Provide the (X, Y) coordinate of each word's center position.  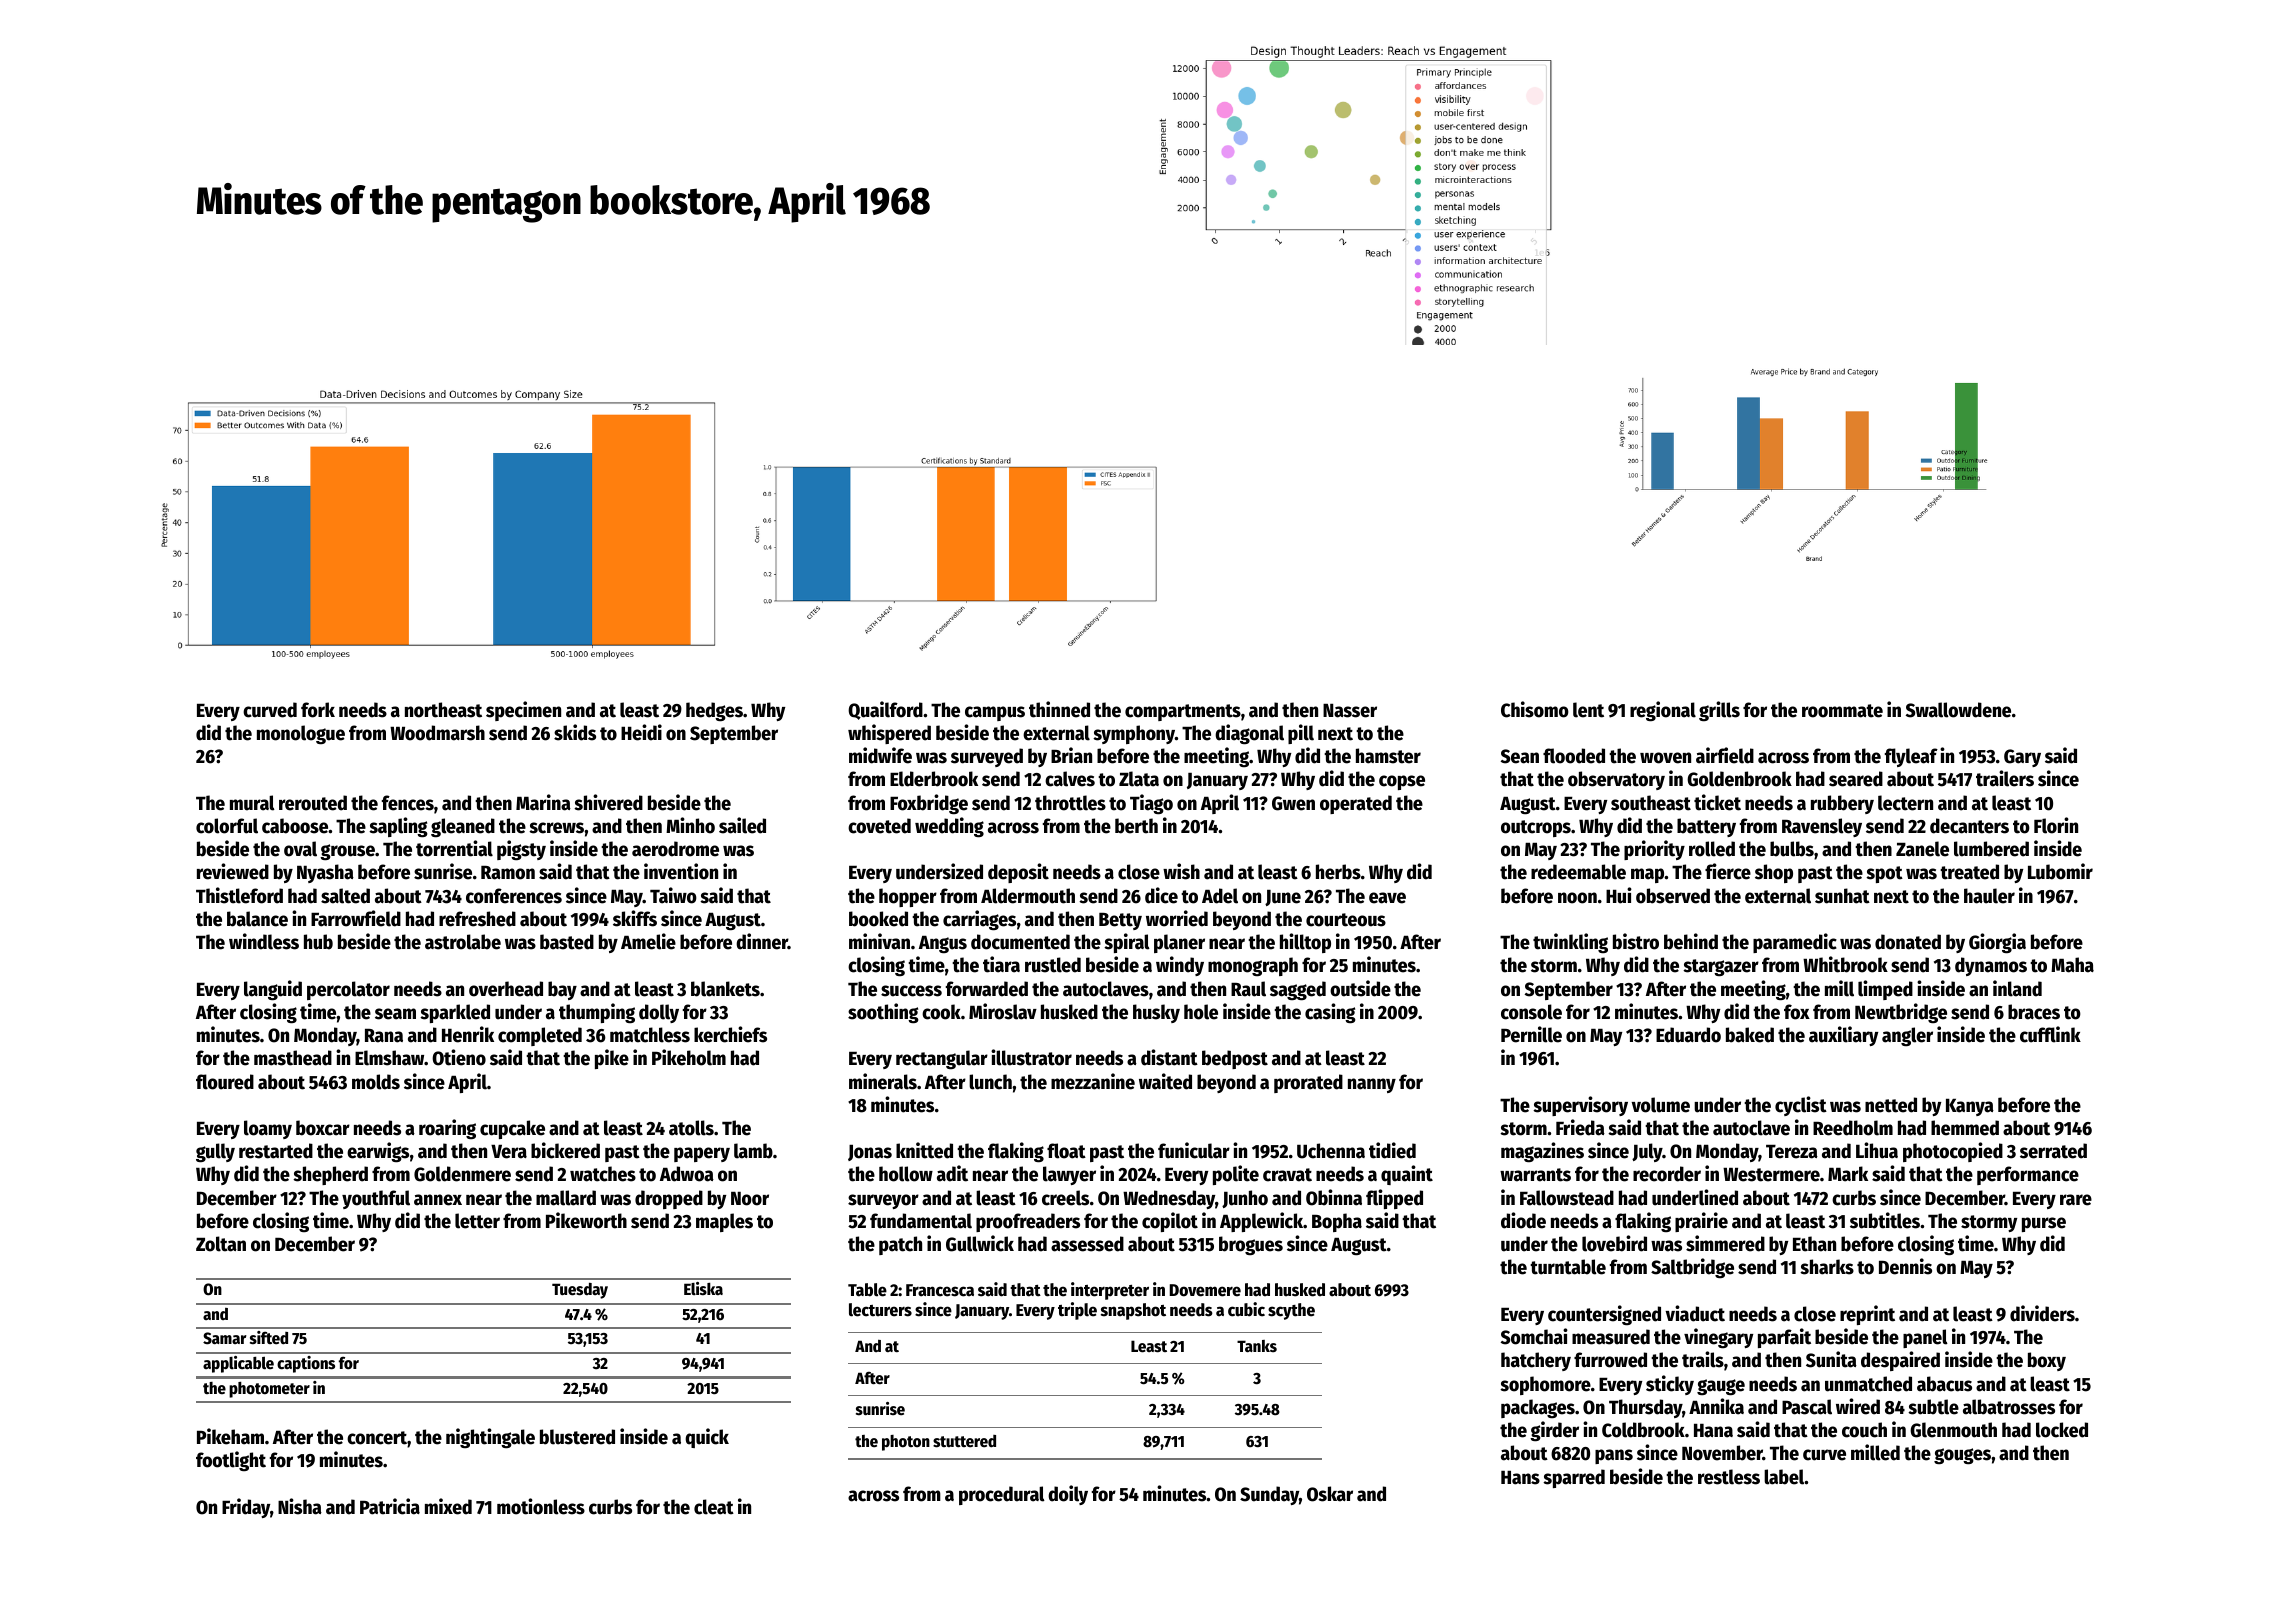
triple (1077, 1311)
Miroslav (1003, 1011)
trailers (2005, 778)
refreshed (477, 919)
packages (1538, 1408)
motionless (541, 1506)
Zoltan (221, 1244)
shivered (608, 802)
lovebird (1614, 1243)
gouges (1962, 1456)
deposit (1018, 873)
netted (1891, 1105)
